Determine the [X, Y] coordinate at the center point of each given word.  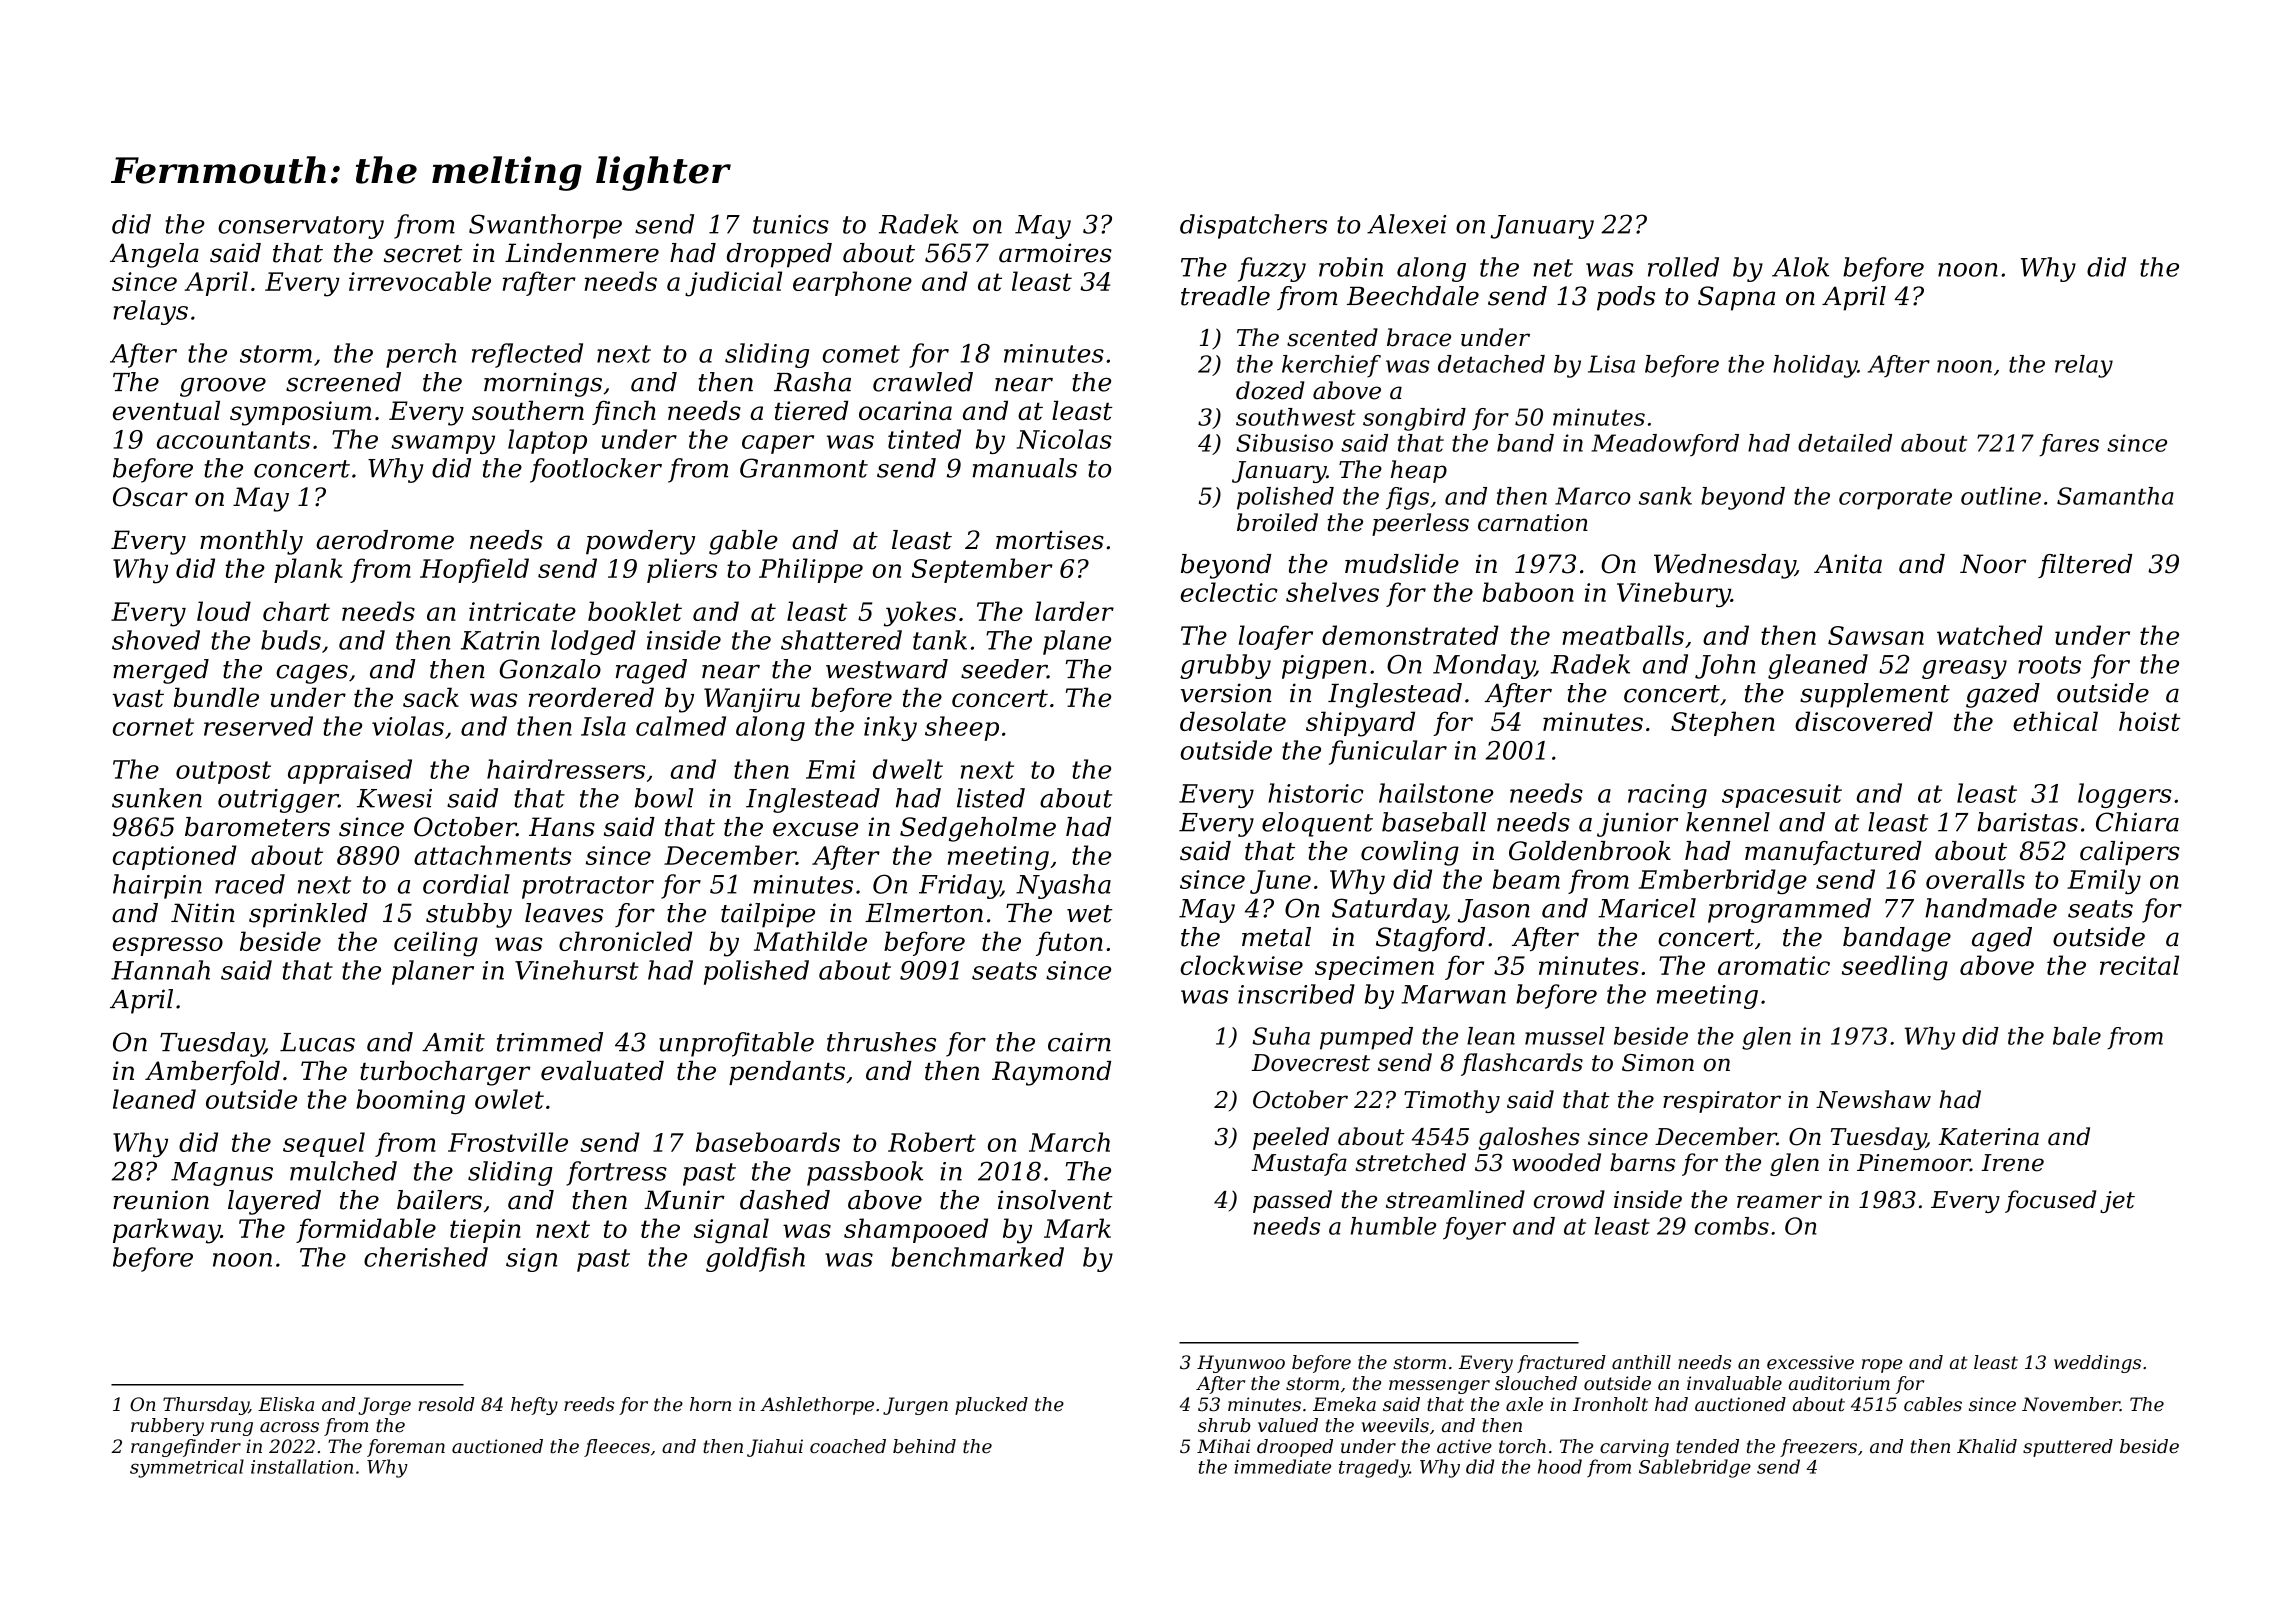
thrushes [881, 1042]
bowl [664, 798]
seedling [1895, 968]
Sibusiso [1284, 443]
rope [1882, 1366]
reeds [589, 1404]
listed [991, 798]
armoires [1055, 253]
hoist [2149, 721]
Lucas [317, 1042]
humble [1393, 1226]
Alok [1800, 267]
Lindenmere [582, 253]
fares [2069, 445]
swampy [443, 444]
